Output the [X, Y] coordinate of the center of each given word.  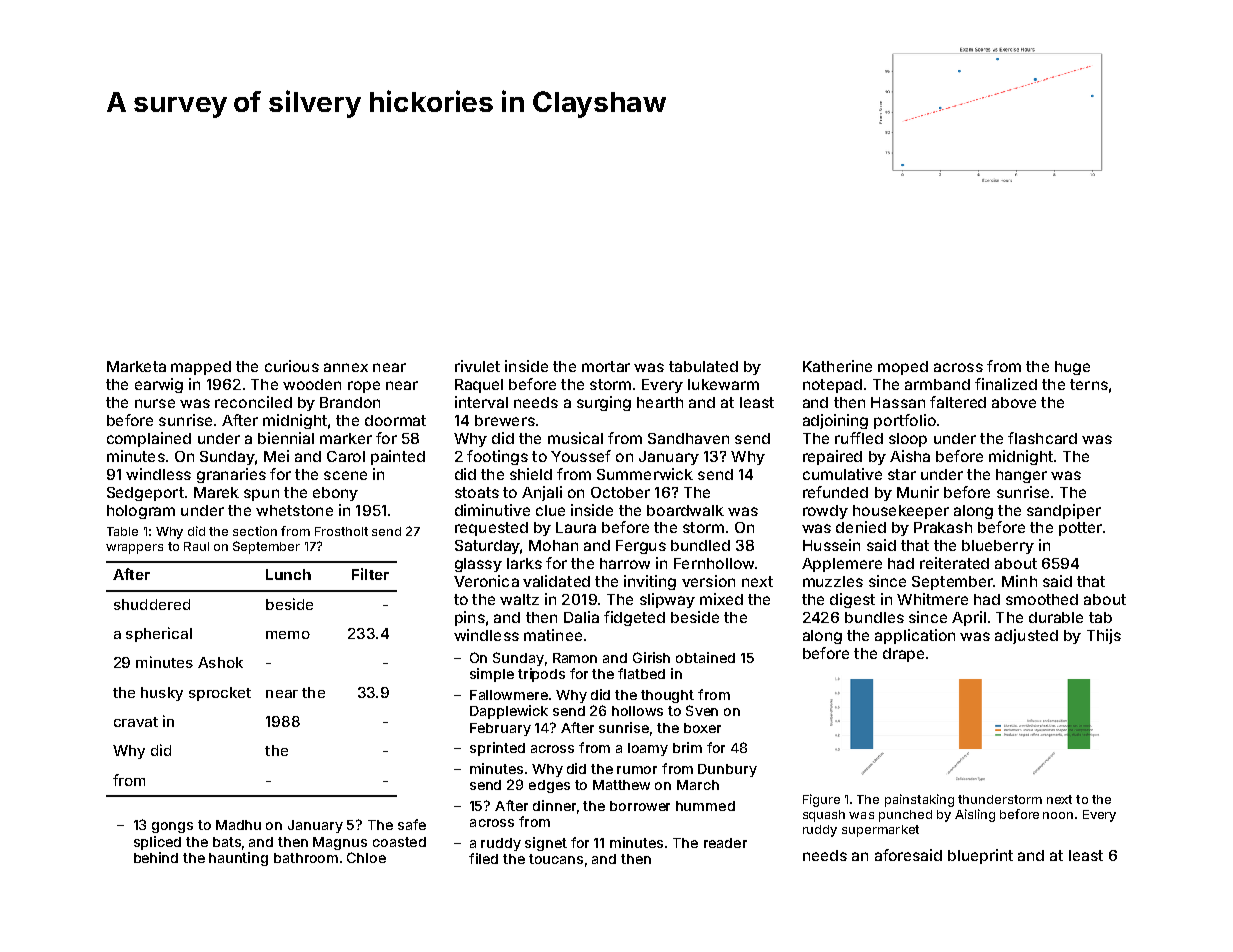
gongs [172, 827]
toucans [556, 859]
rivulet [477, 366]
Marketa [136, 366]
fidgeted [634, 618]
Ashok [220, 662]
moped [903, 368]
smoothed [1042, 599]
